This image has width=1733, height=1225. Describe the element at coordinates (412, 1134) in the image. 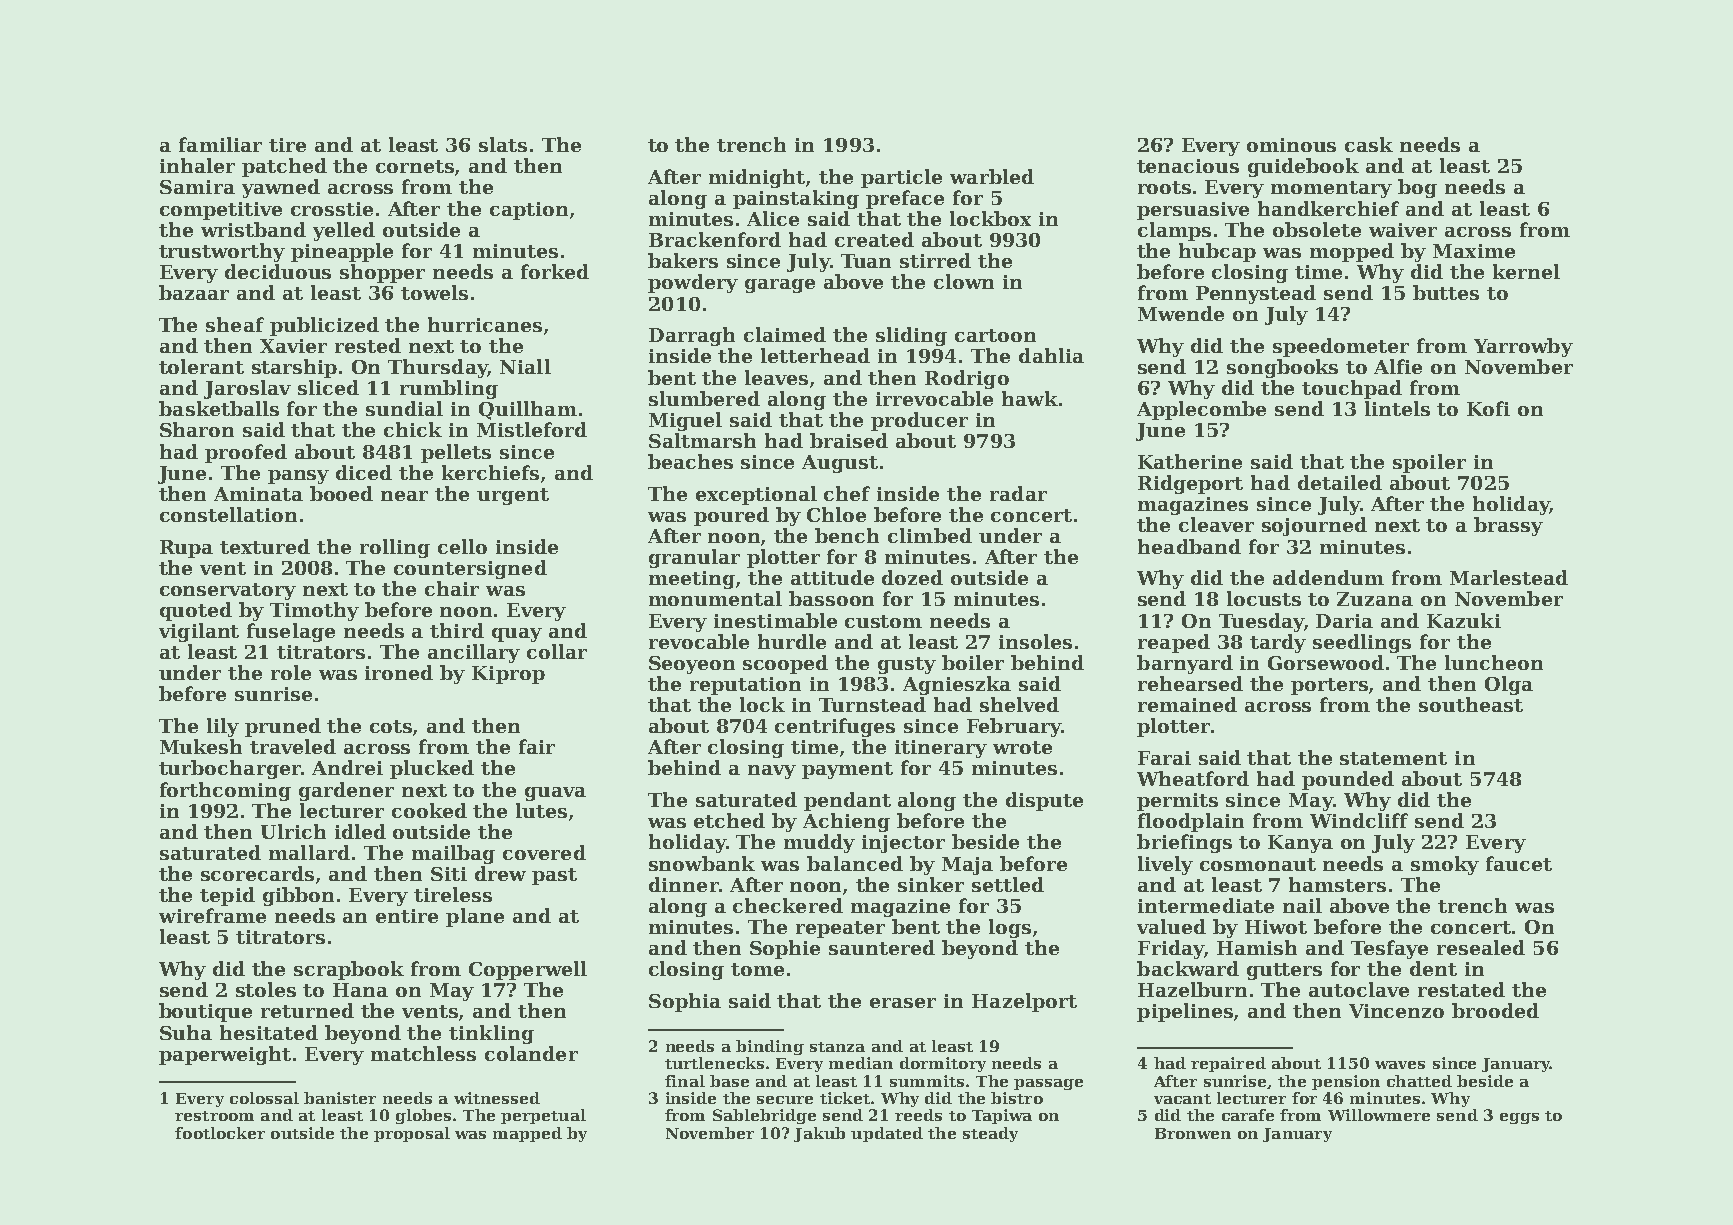

I see `proposal` at that location.
